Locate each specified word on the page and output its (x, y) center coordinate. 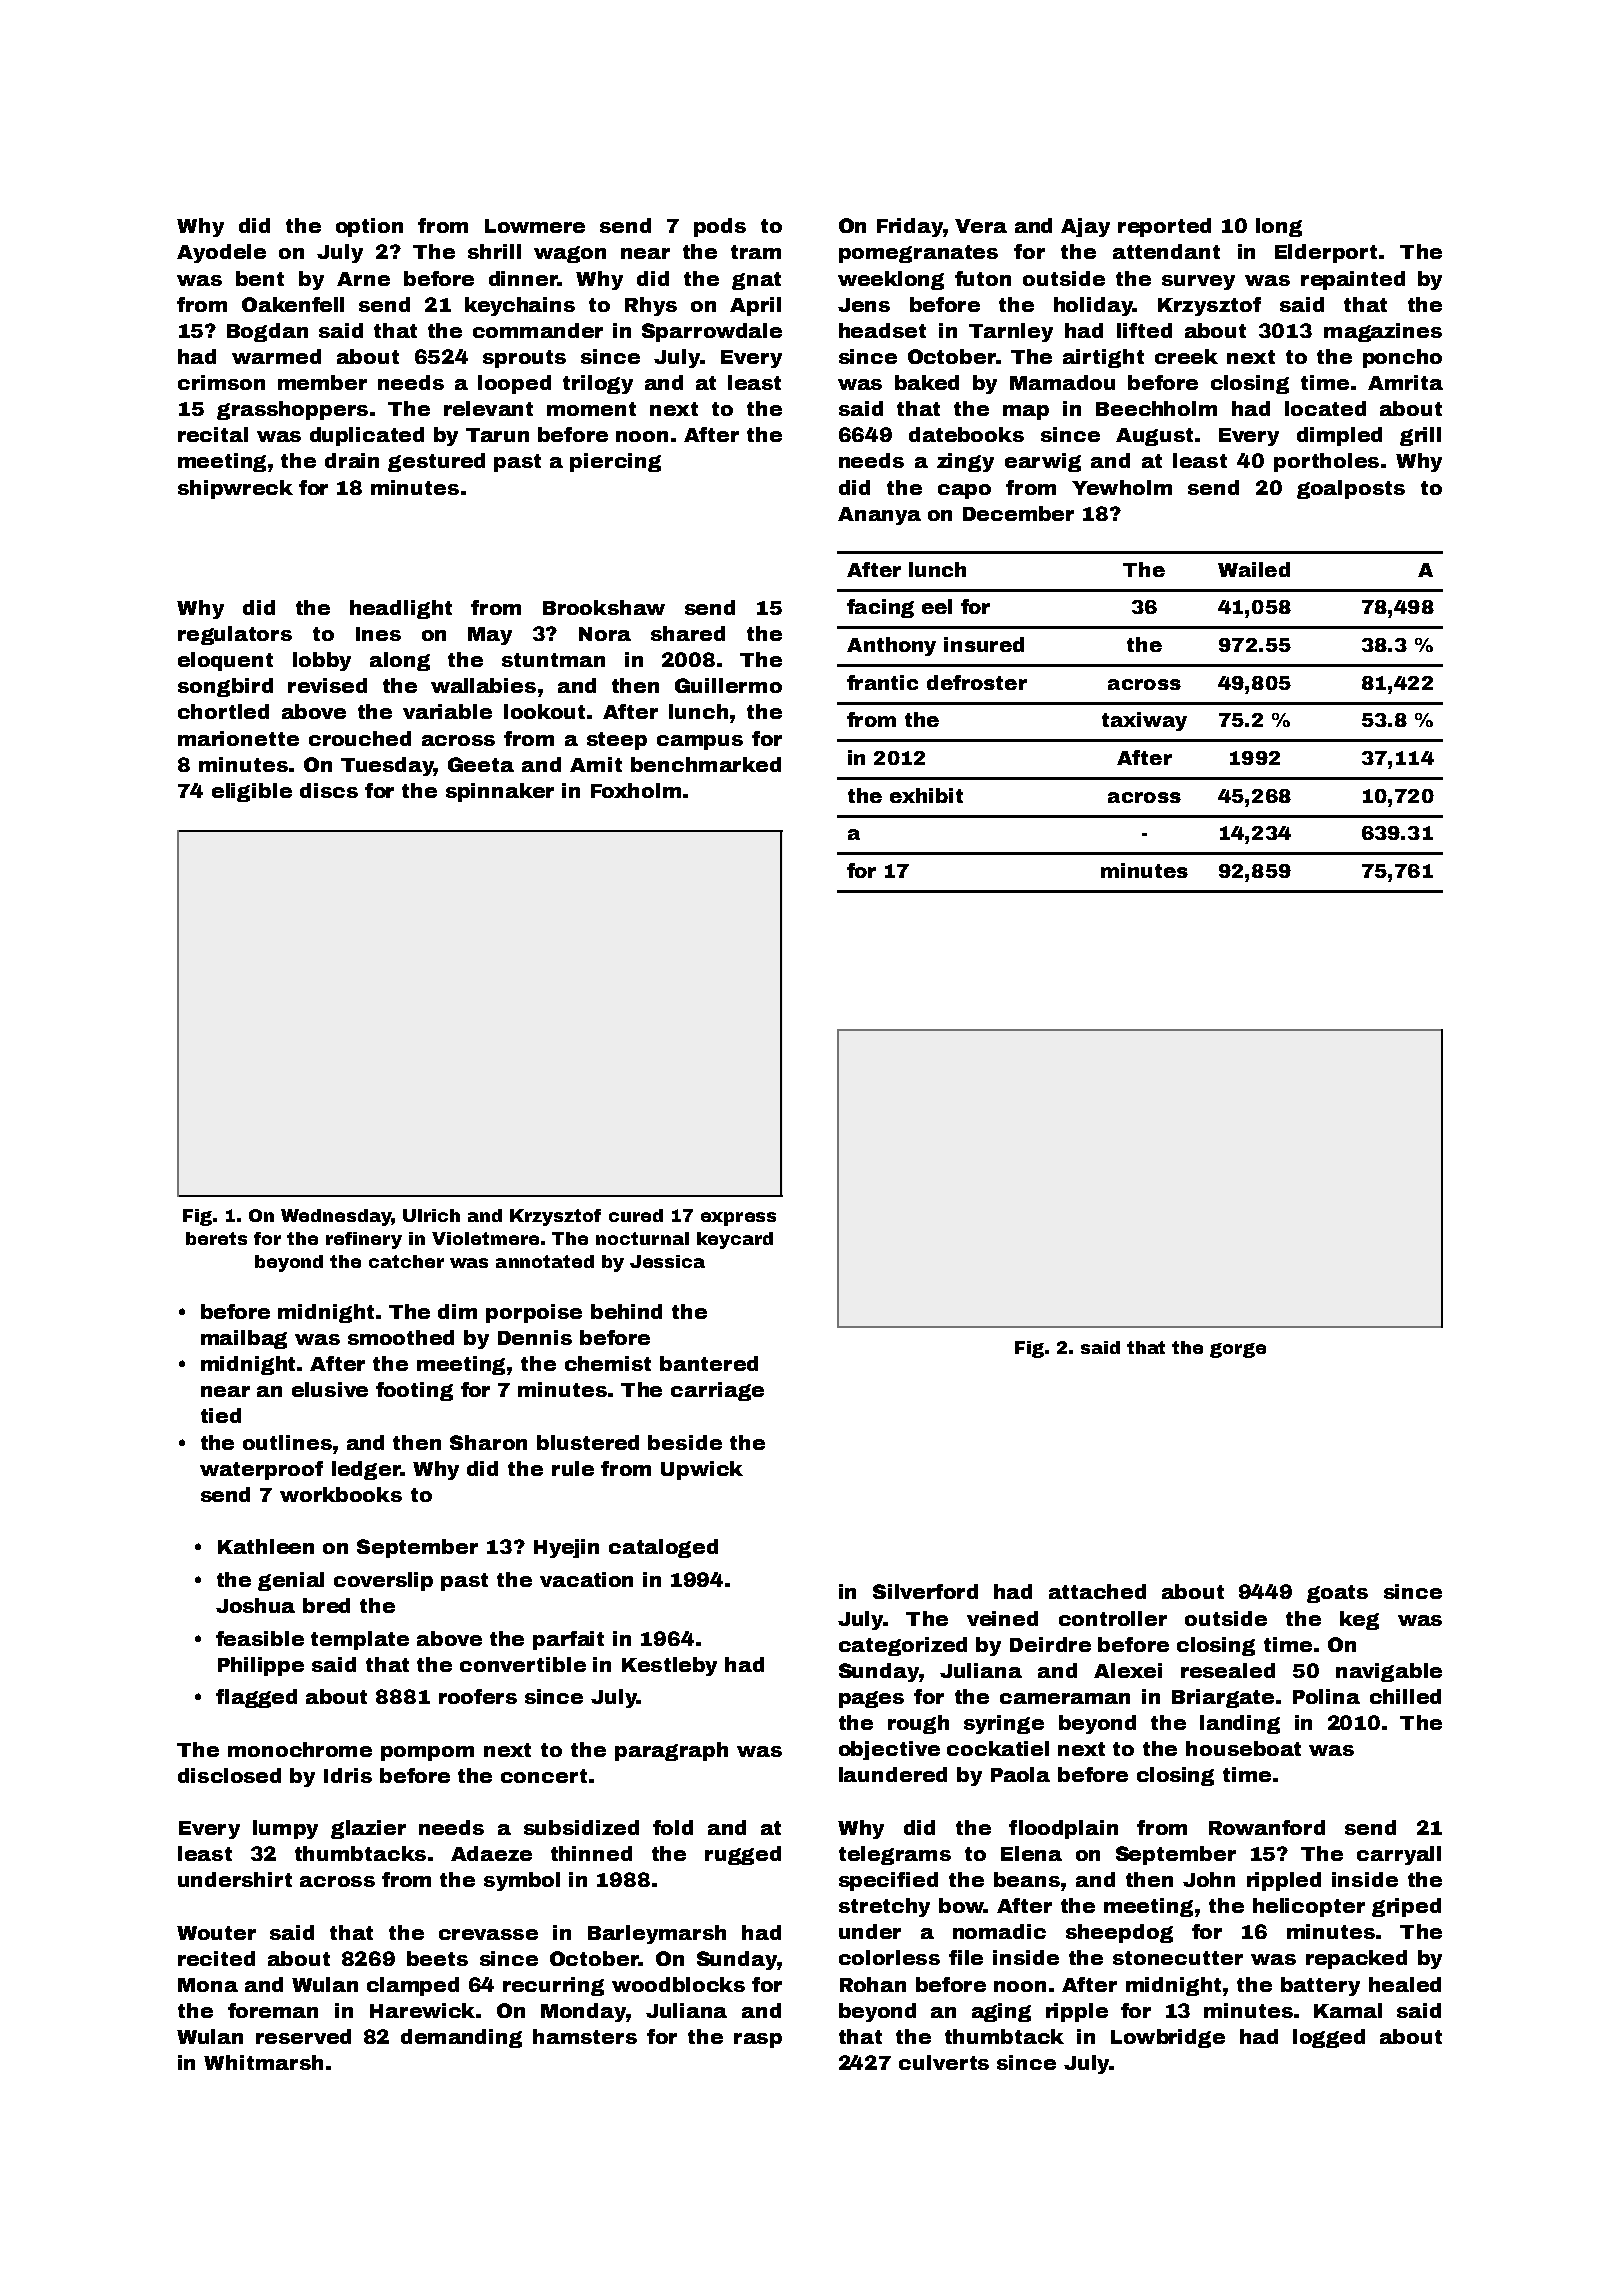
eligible (252, 792)
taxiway (1144, 721)
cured (636, 1215)
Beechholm (1156, 408)
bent (260, 278)
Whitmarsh (263, 2062)
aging (1001, 2012)
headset (882, 330)
